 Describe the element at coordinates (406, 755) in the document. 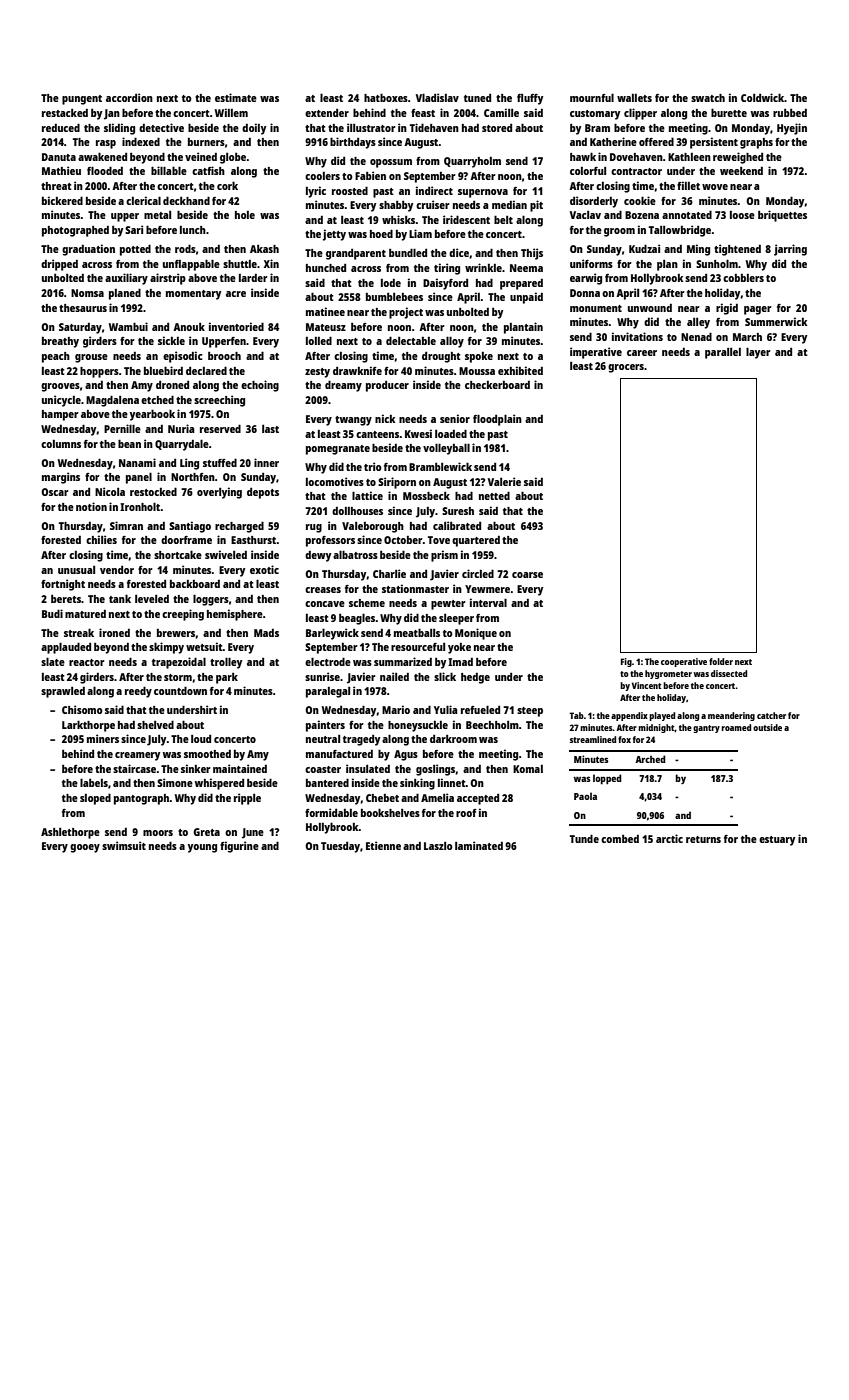

I see `Agus` at that location.
